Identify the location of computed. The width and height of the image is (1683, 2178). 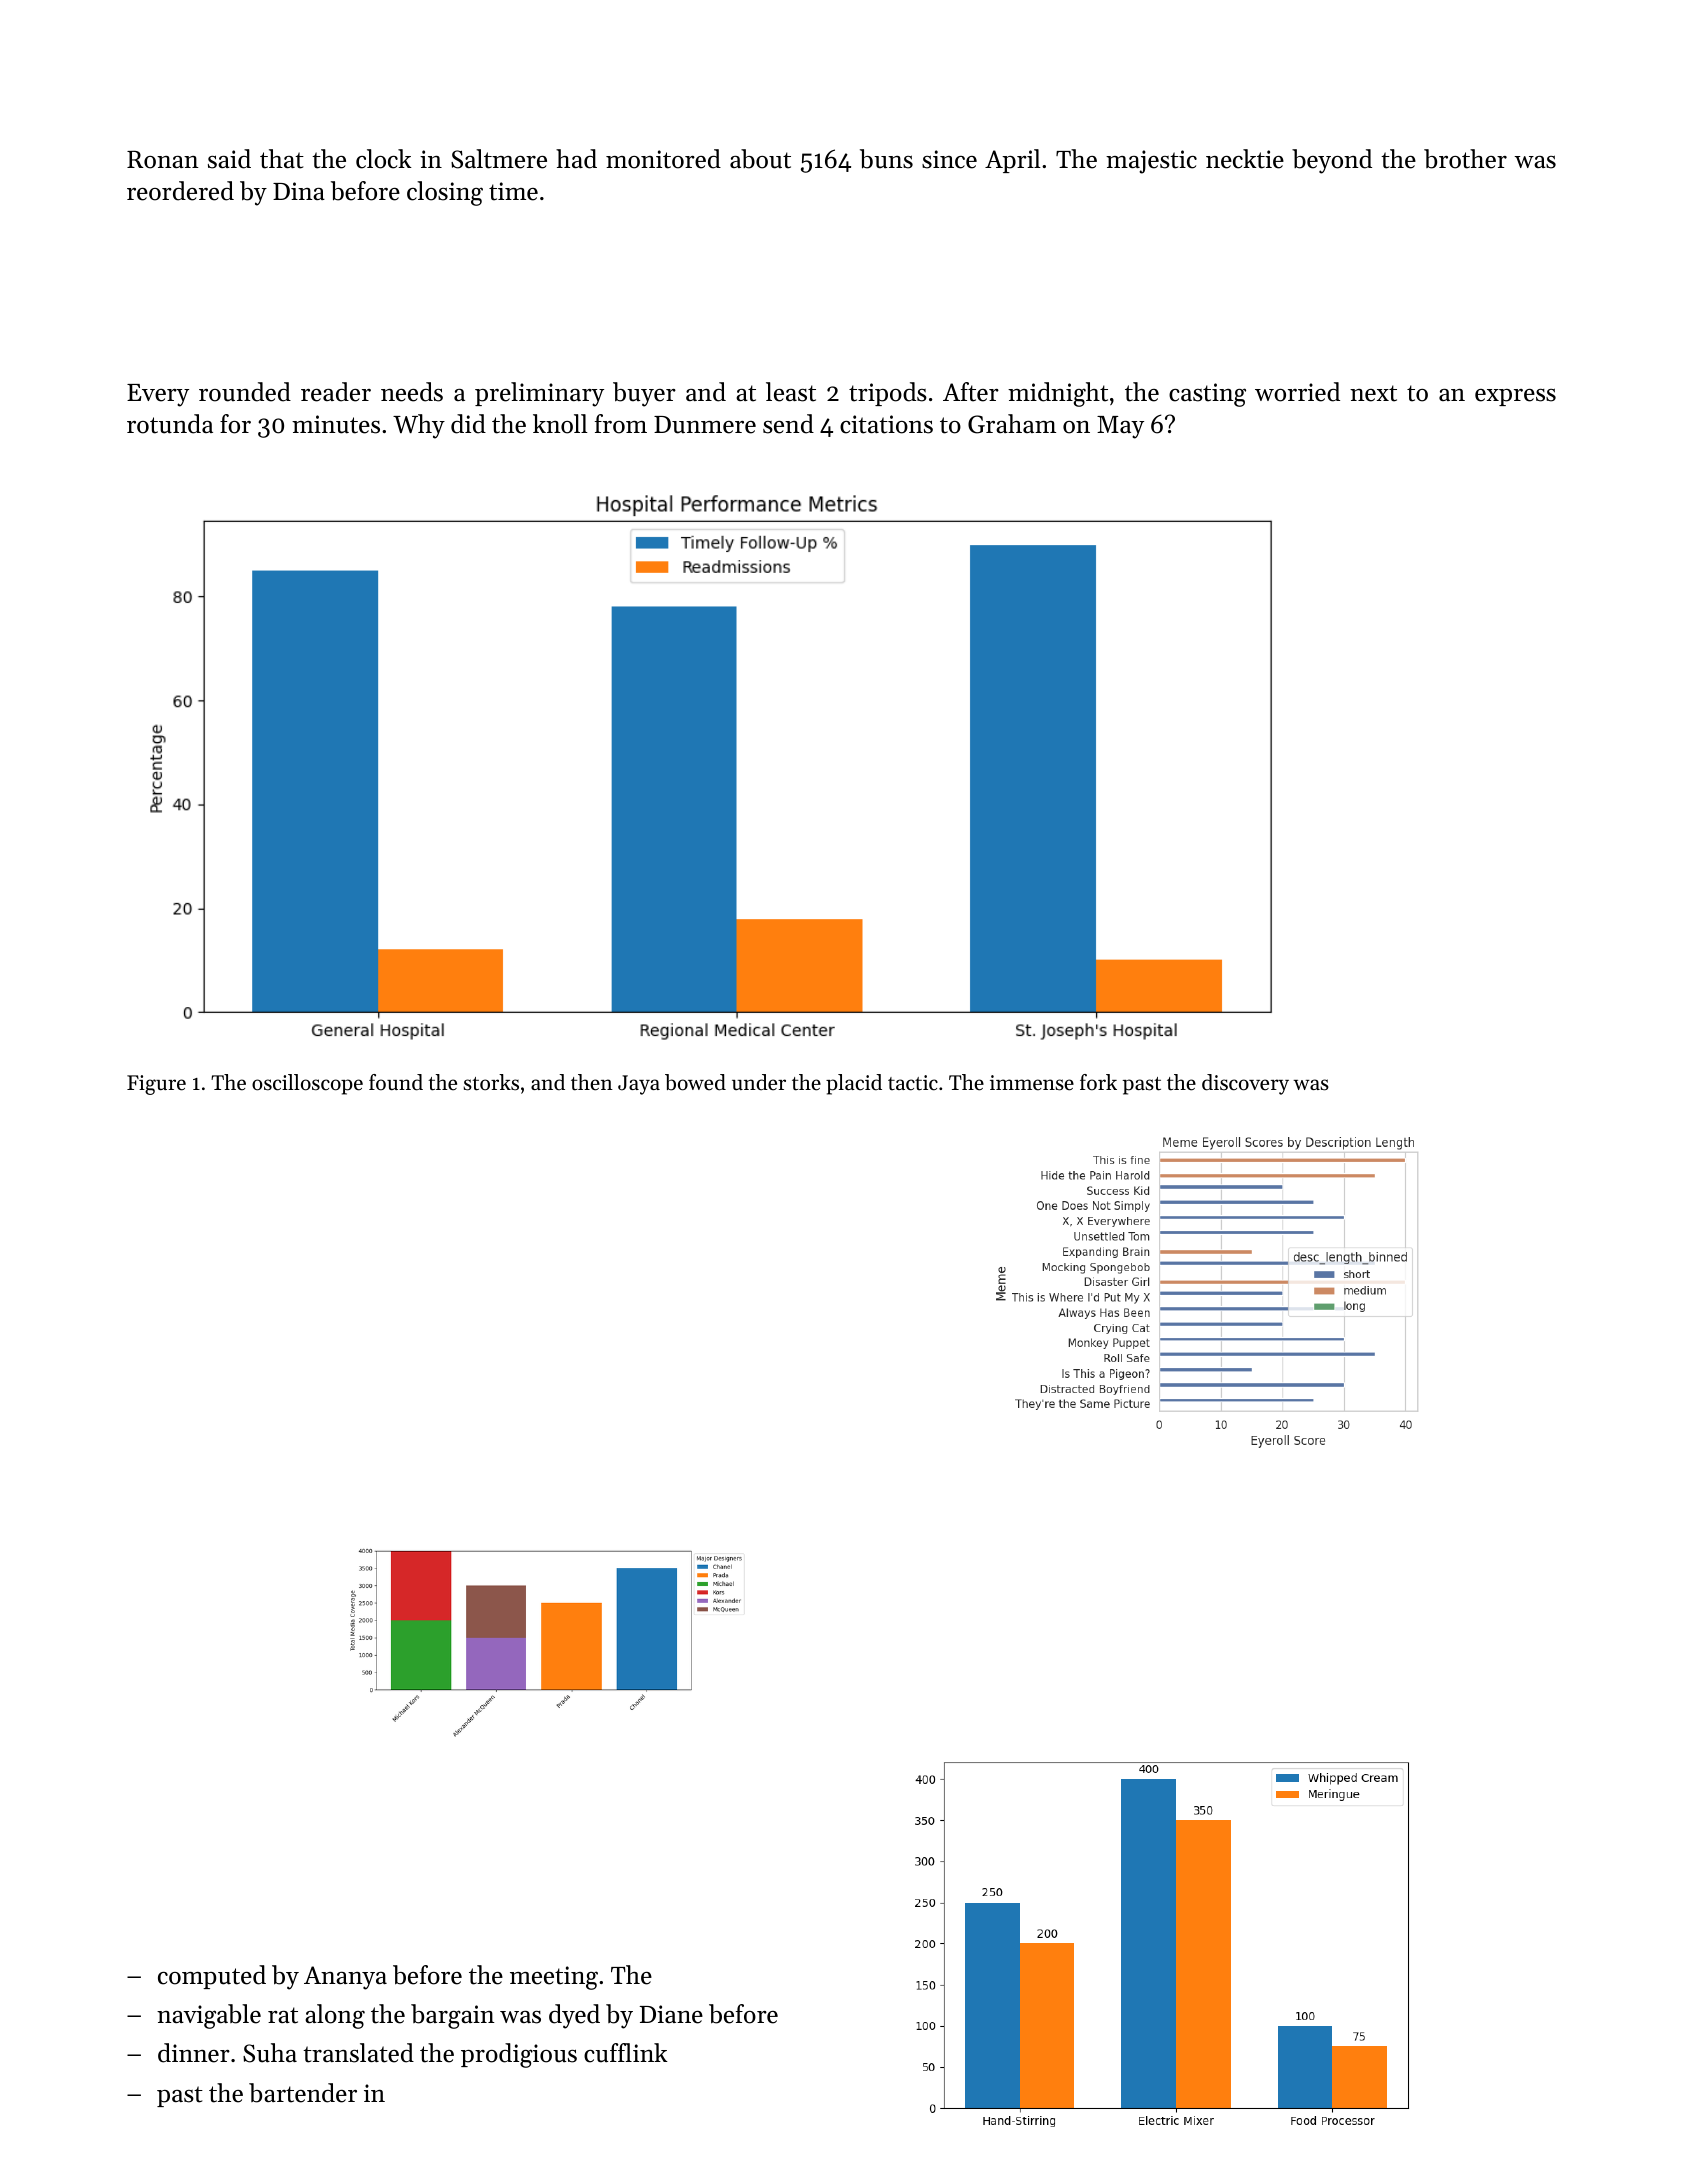
(212, 1977).
